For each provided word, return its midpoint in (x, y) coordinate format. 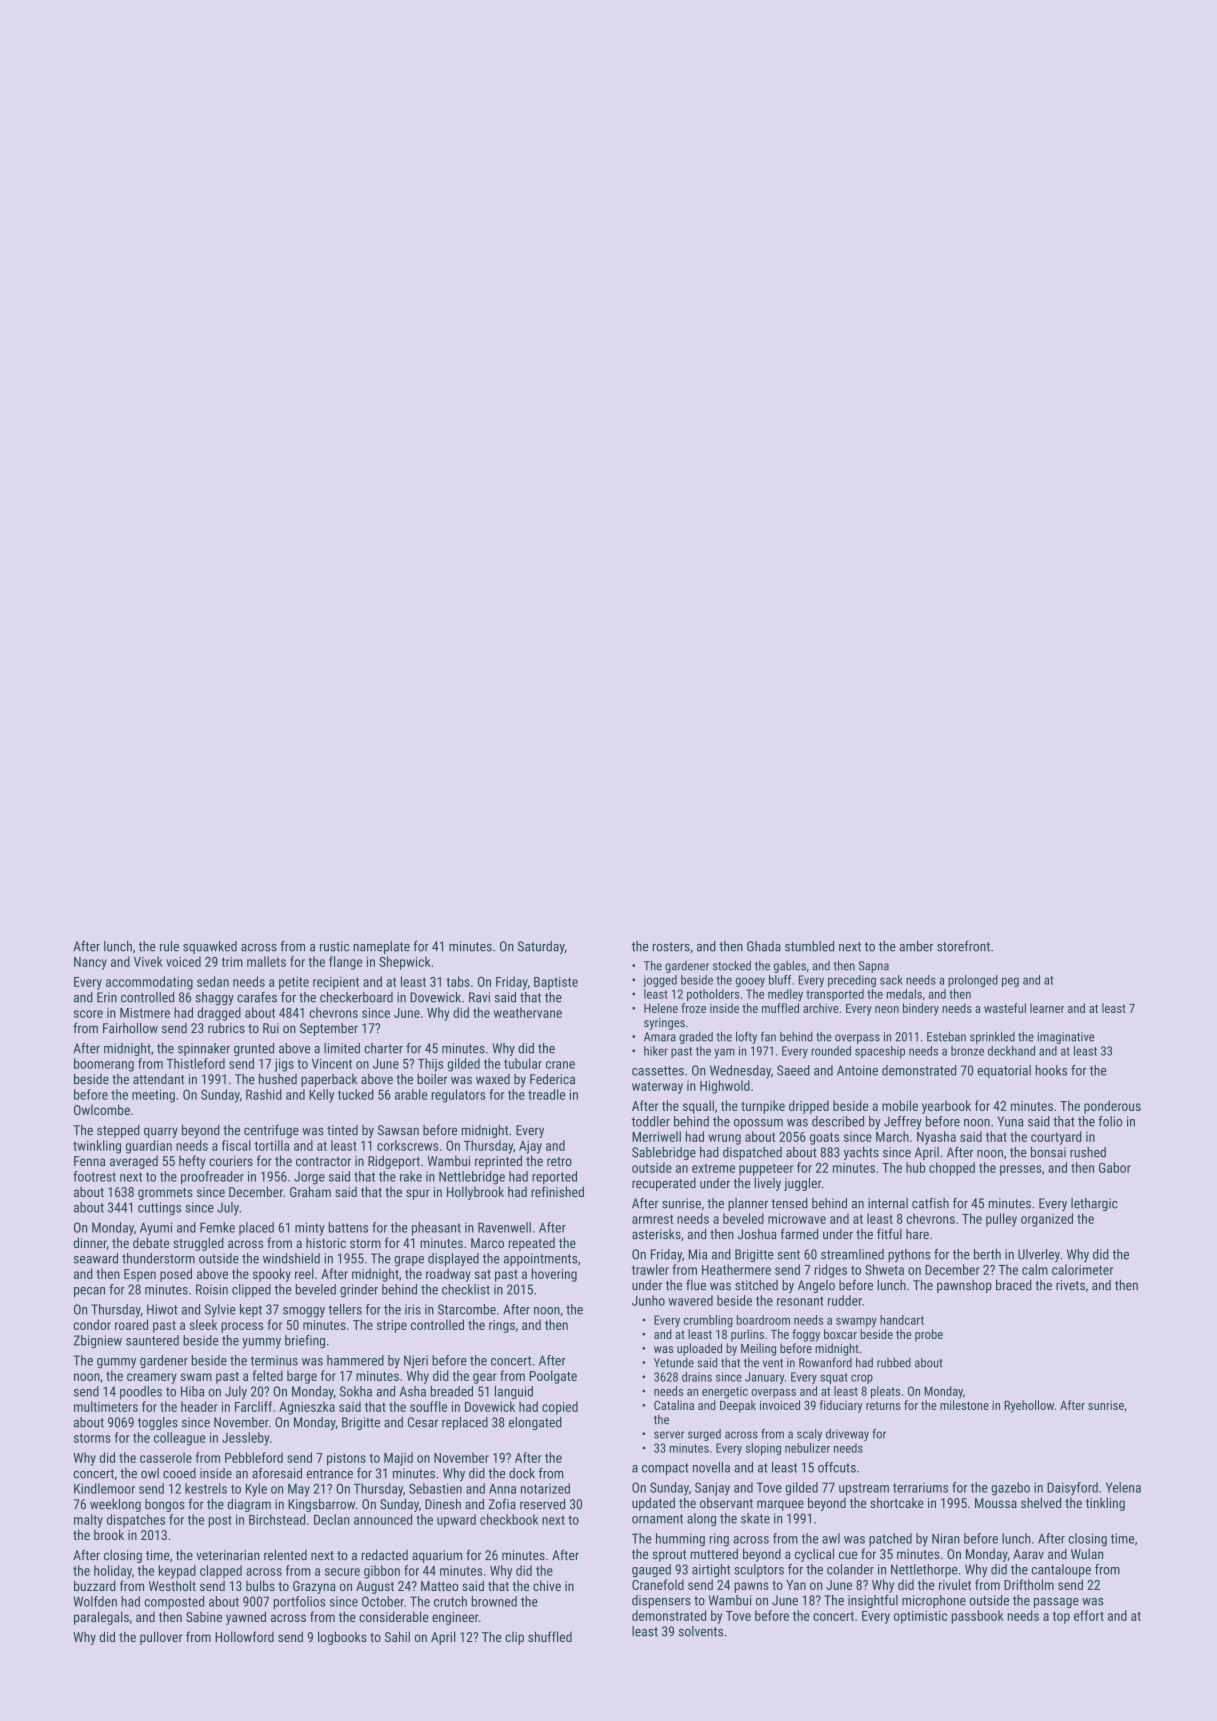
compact (665, 1469)
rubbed (894, 1363)
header (199, 1406)
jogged (660, 981)
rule (169, 946)
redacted (385, 1555)
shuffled (550, 1636)
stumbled (809, 946)
